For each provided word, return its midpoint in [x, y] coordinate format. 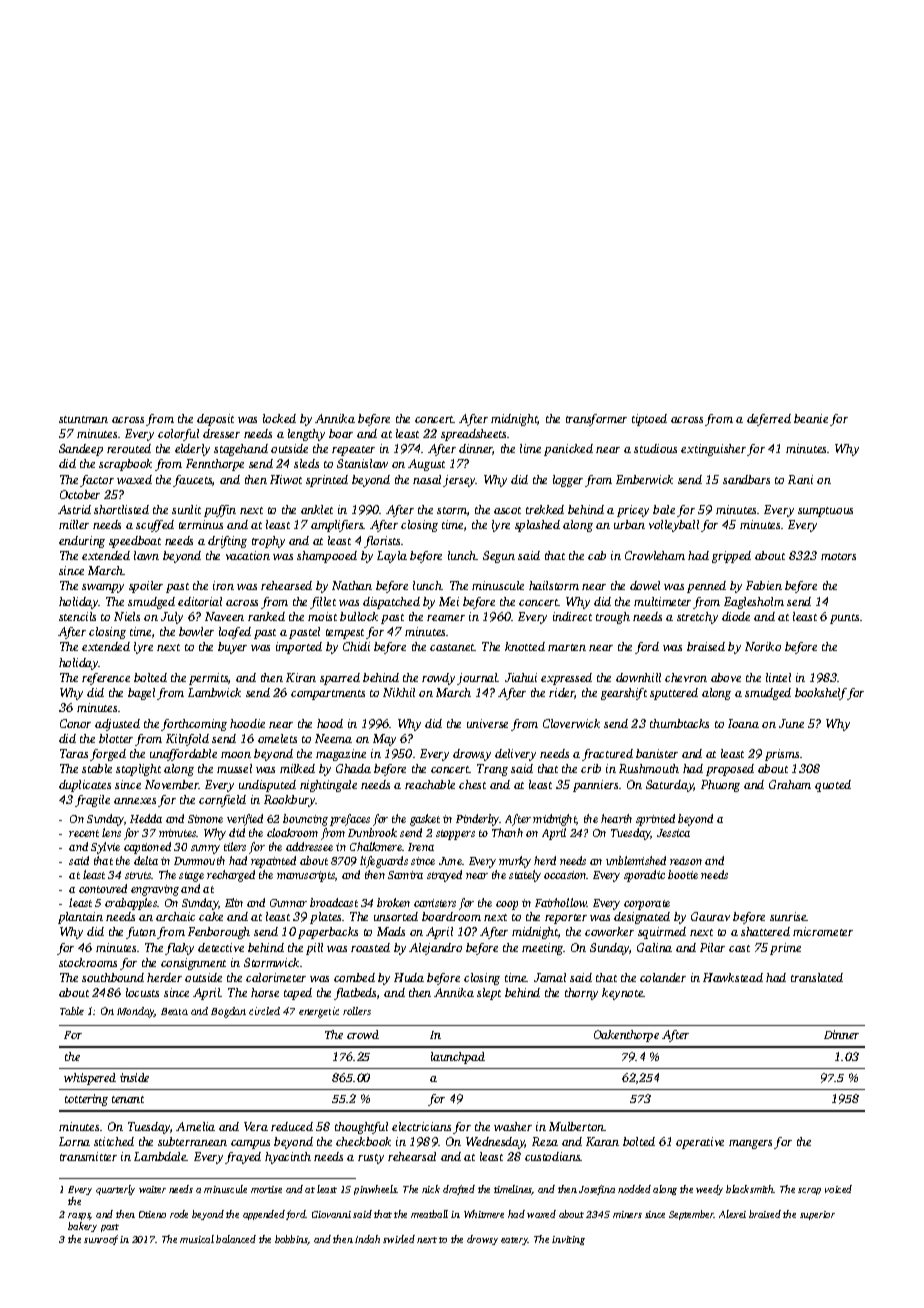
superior [817, 1215]
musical [197, 1239]
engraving [155, 890]
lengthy [306, 435]
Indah [367, 1239]
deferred [769, 420]
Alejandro [435, 949]
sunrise [788, 916]
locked [279, 418]
